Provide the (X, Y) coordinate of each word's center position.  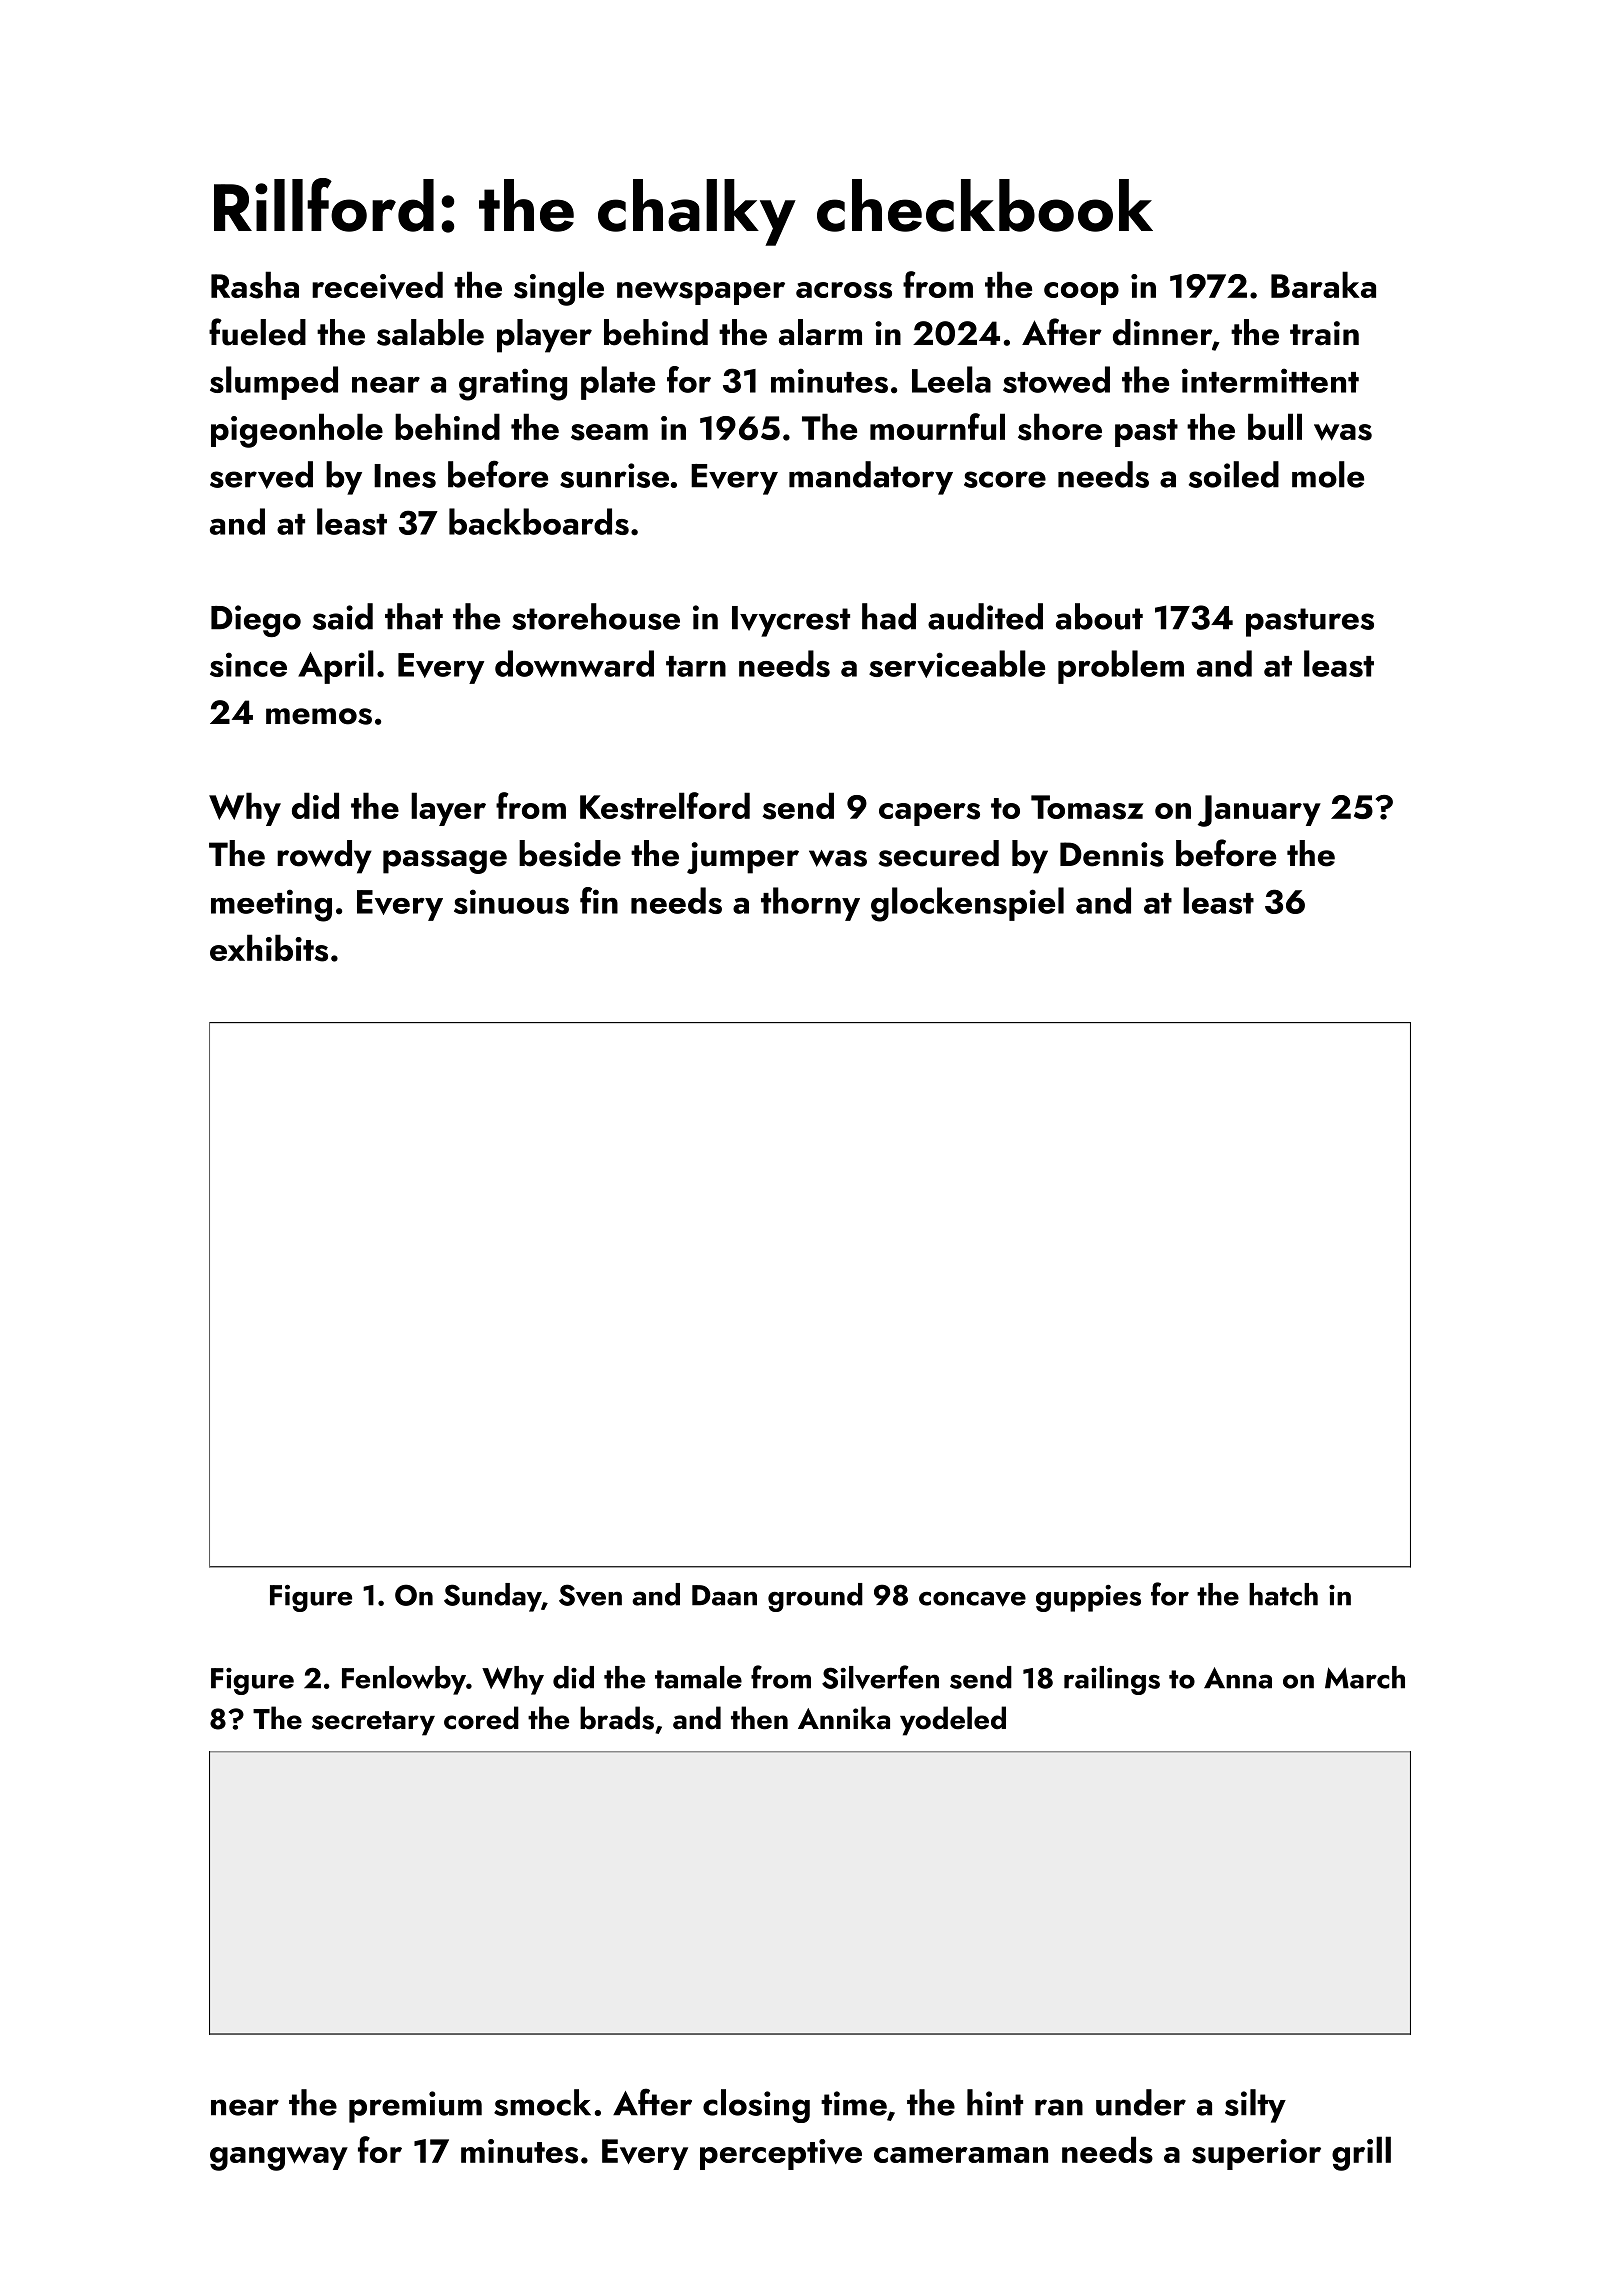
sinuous (511, 901)
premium (415, 2107)
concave (972, 1599)
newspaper (701, 293)
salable (430, 332)
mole (1328, 474)
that (414, 616)
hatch (1283, 1594)
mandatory (871, 478)
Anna (1238, 1678)
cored (481, 1718)
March (1365, 1677)
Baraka (1323, 284)
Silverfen (880, 1677)
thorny (810, 904)
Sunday (492, 1597)
